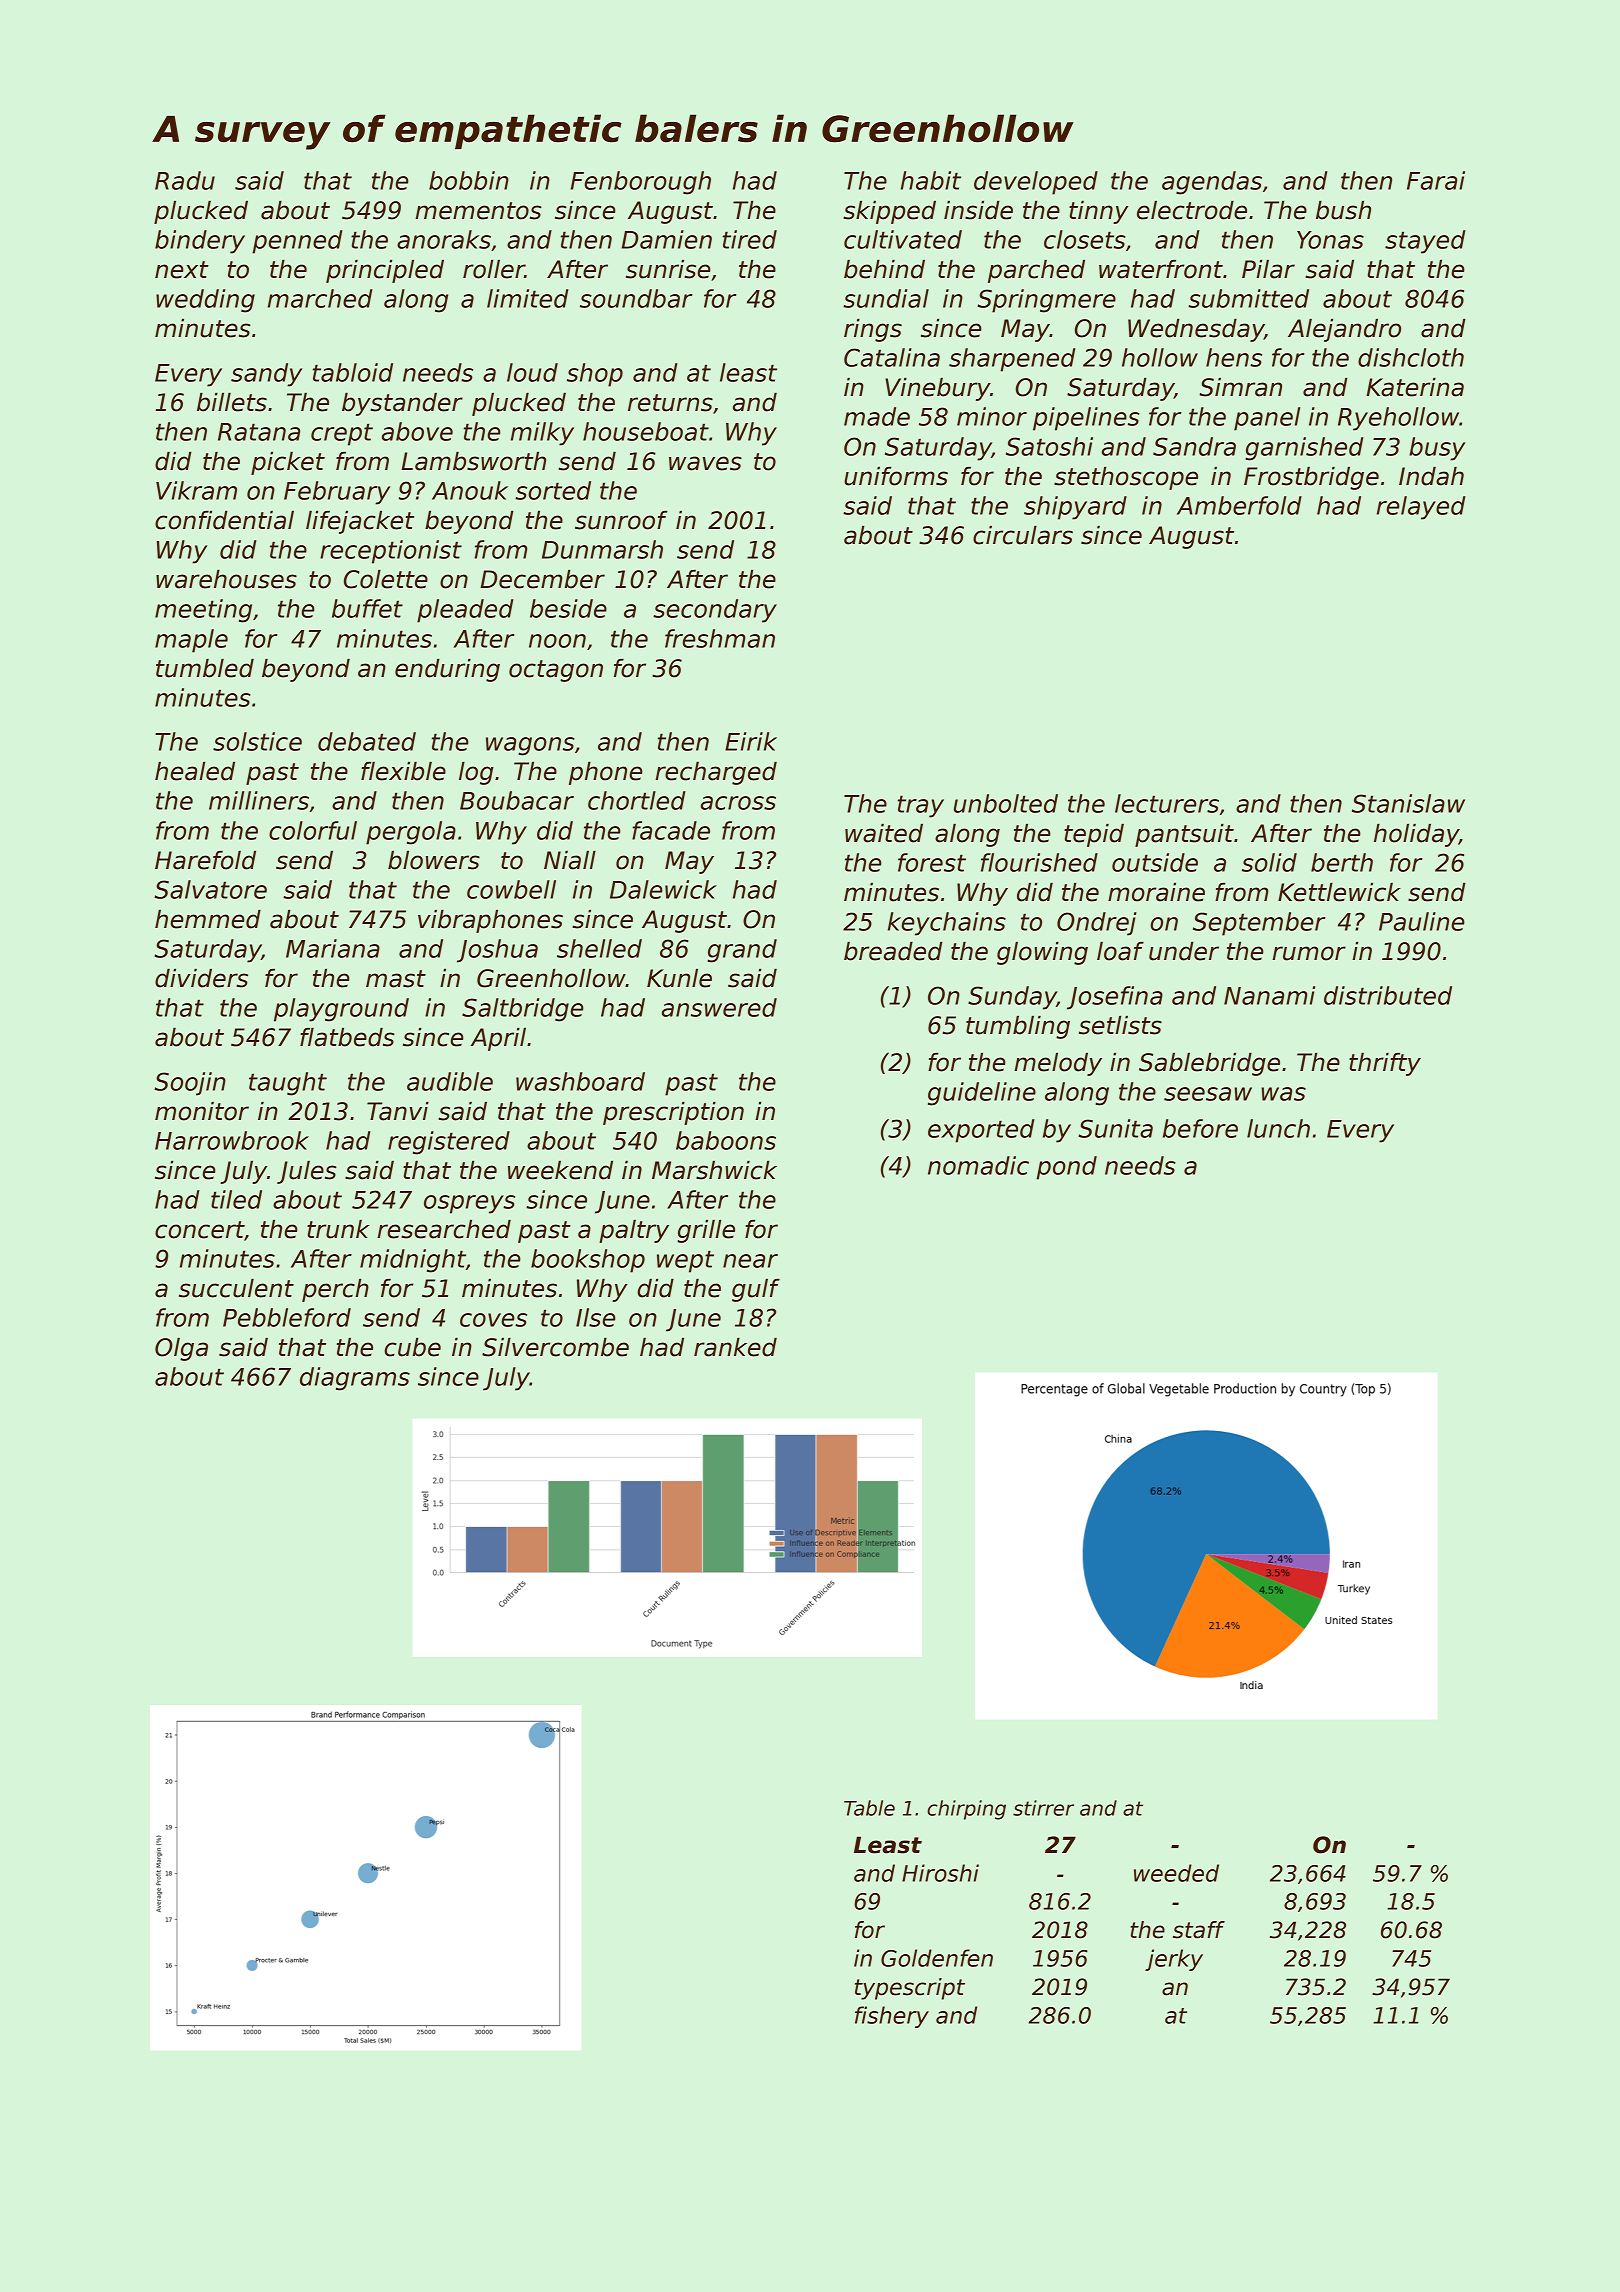 This screenshot has height=2292, width=1620. What do you see at coordinates (1043, 1808) in the screenshot?
I see `stirrer` at bounding box center [1043, 1808].
